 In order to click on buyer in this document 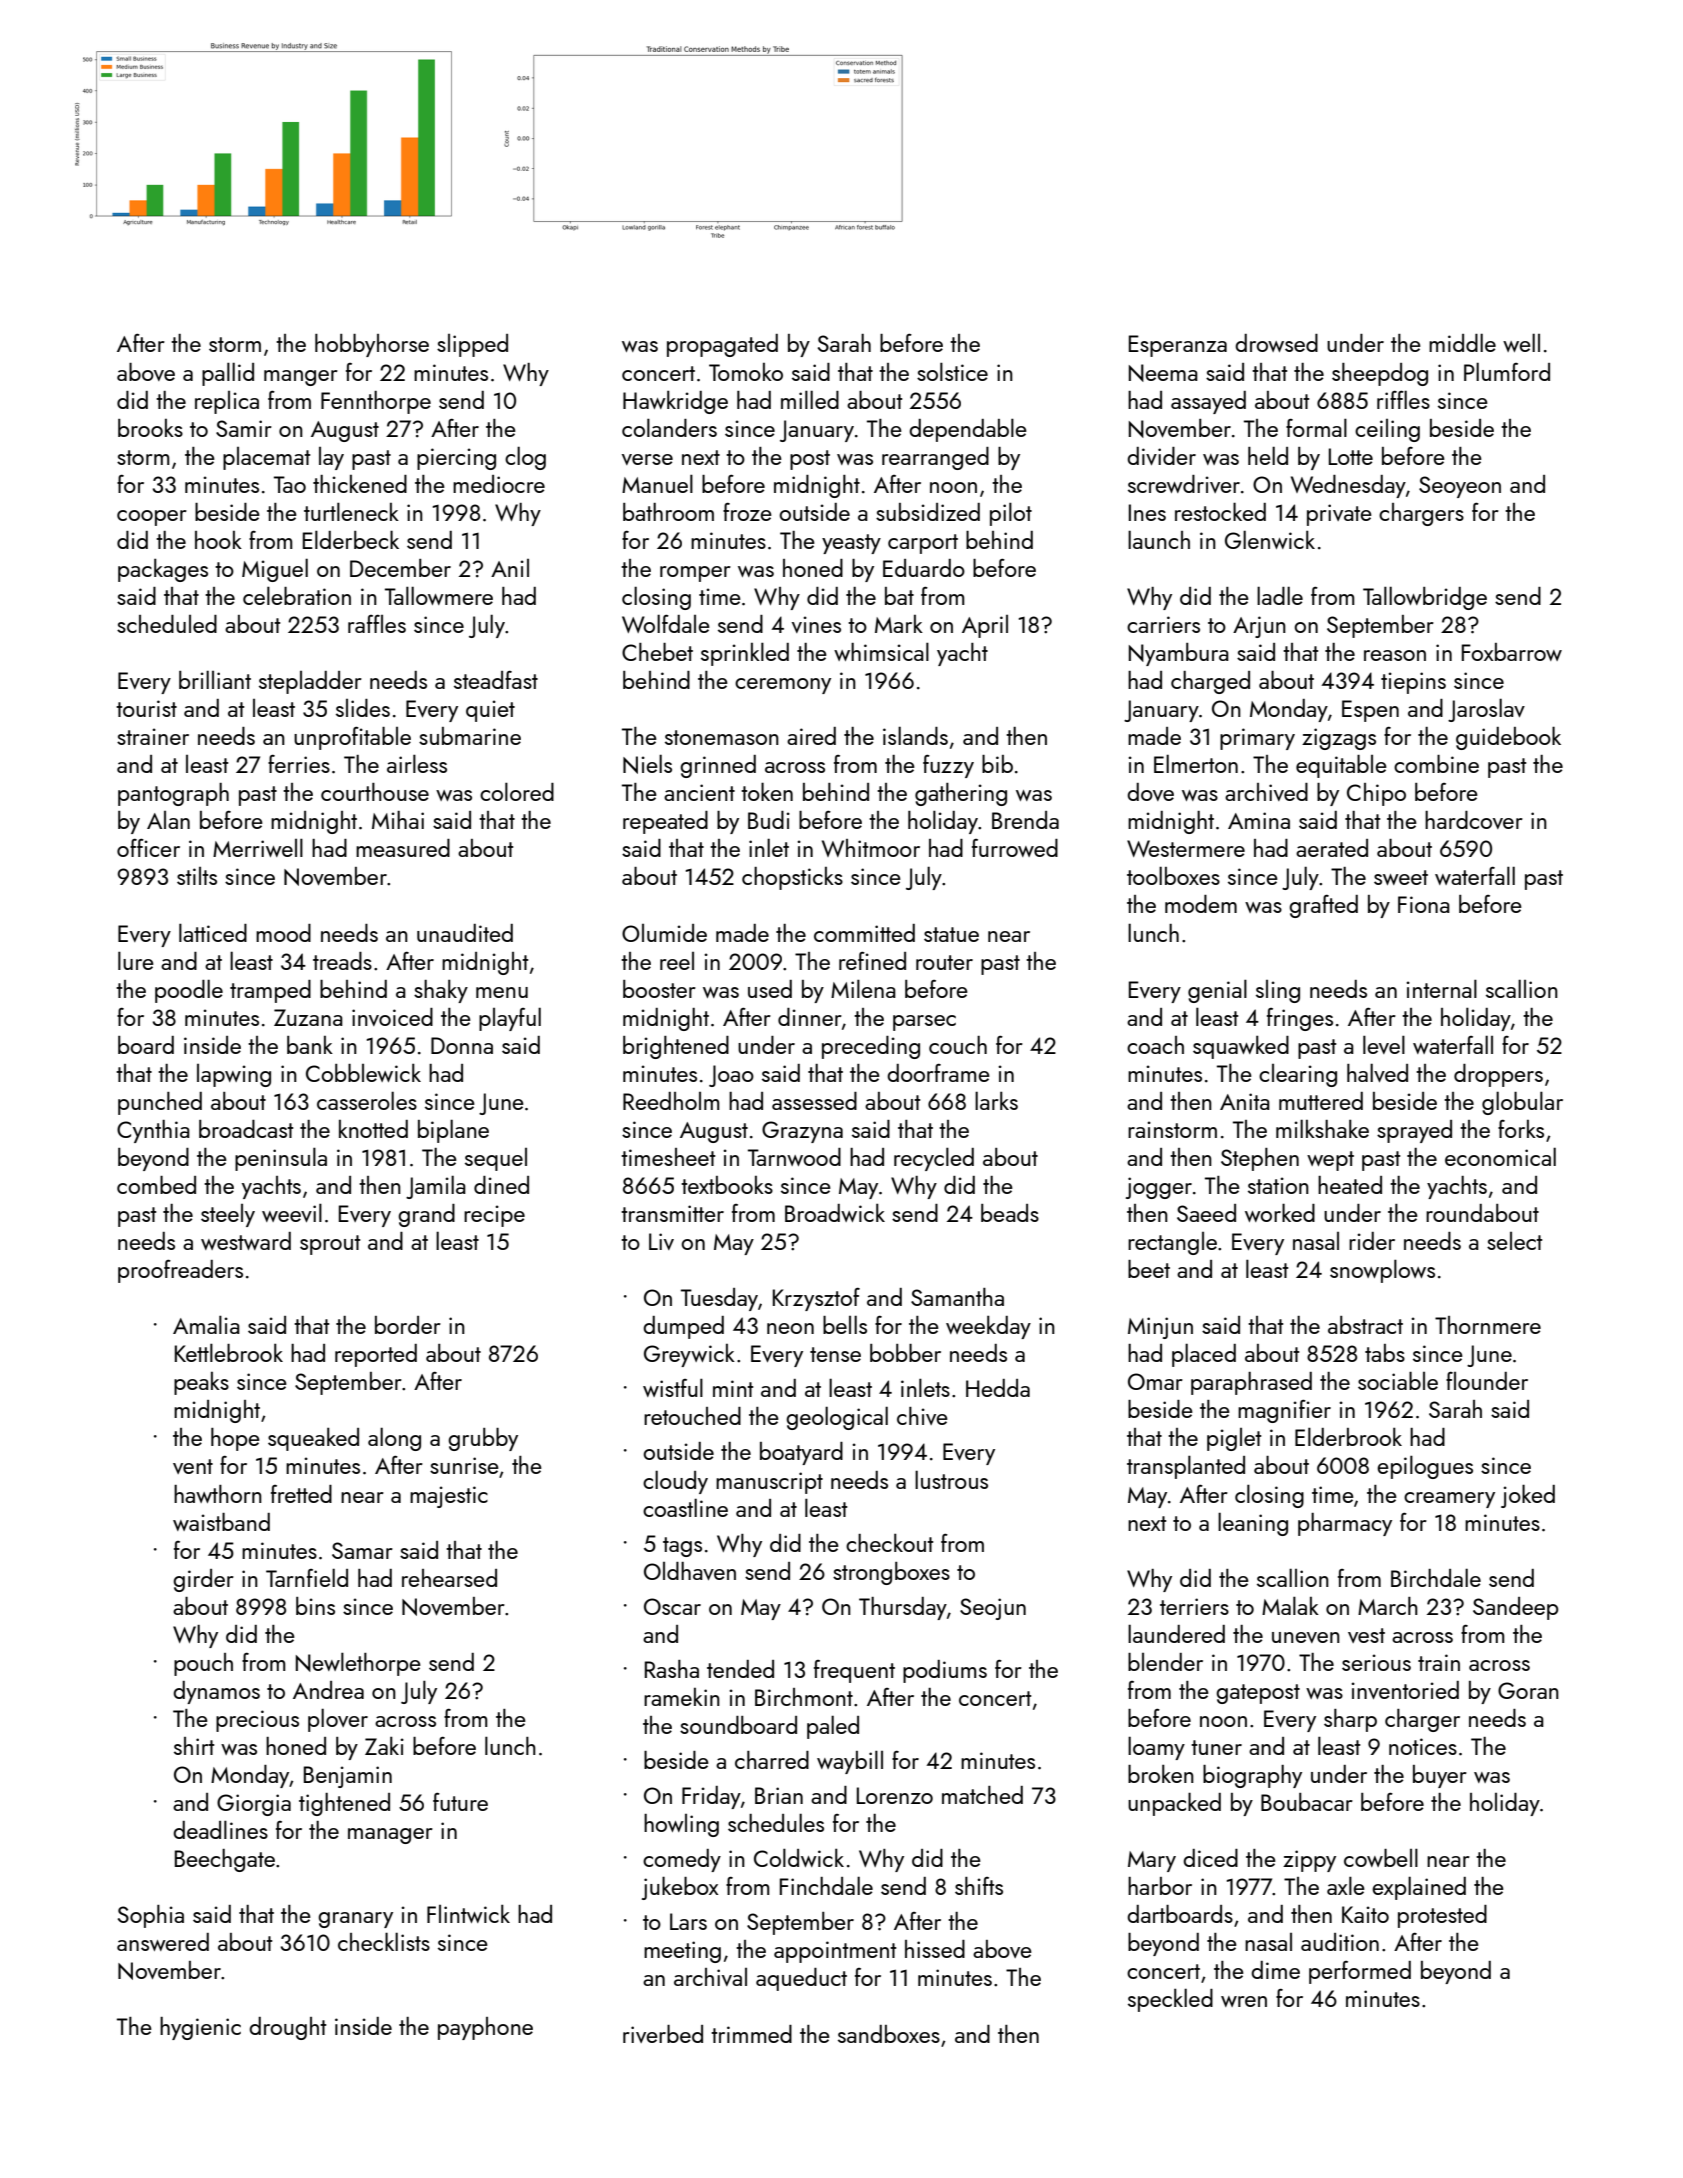, I will do `click(1440, 1776)`.
